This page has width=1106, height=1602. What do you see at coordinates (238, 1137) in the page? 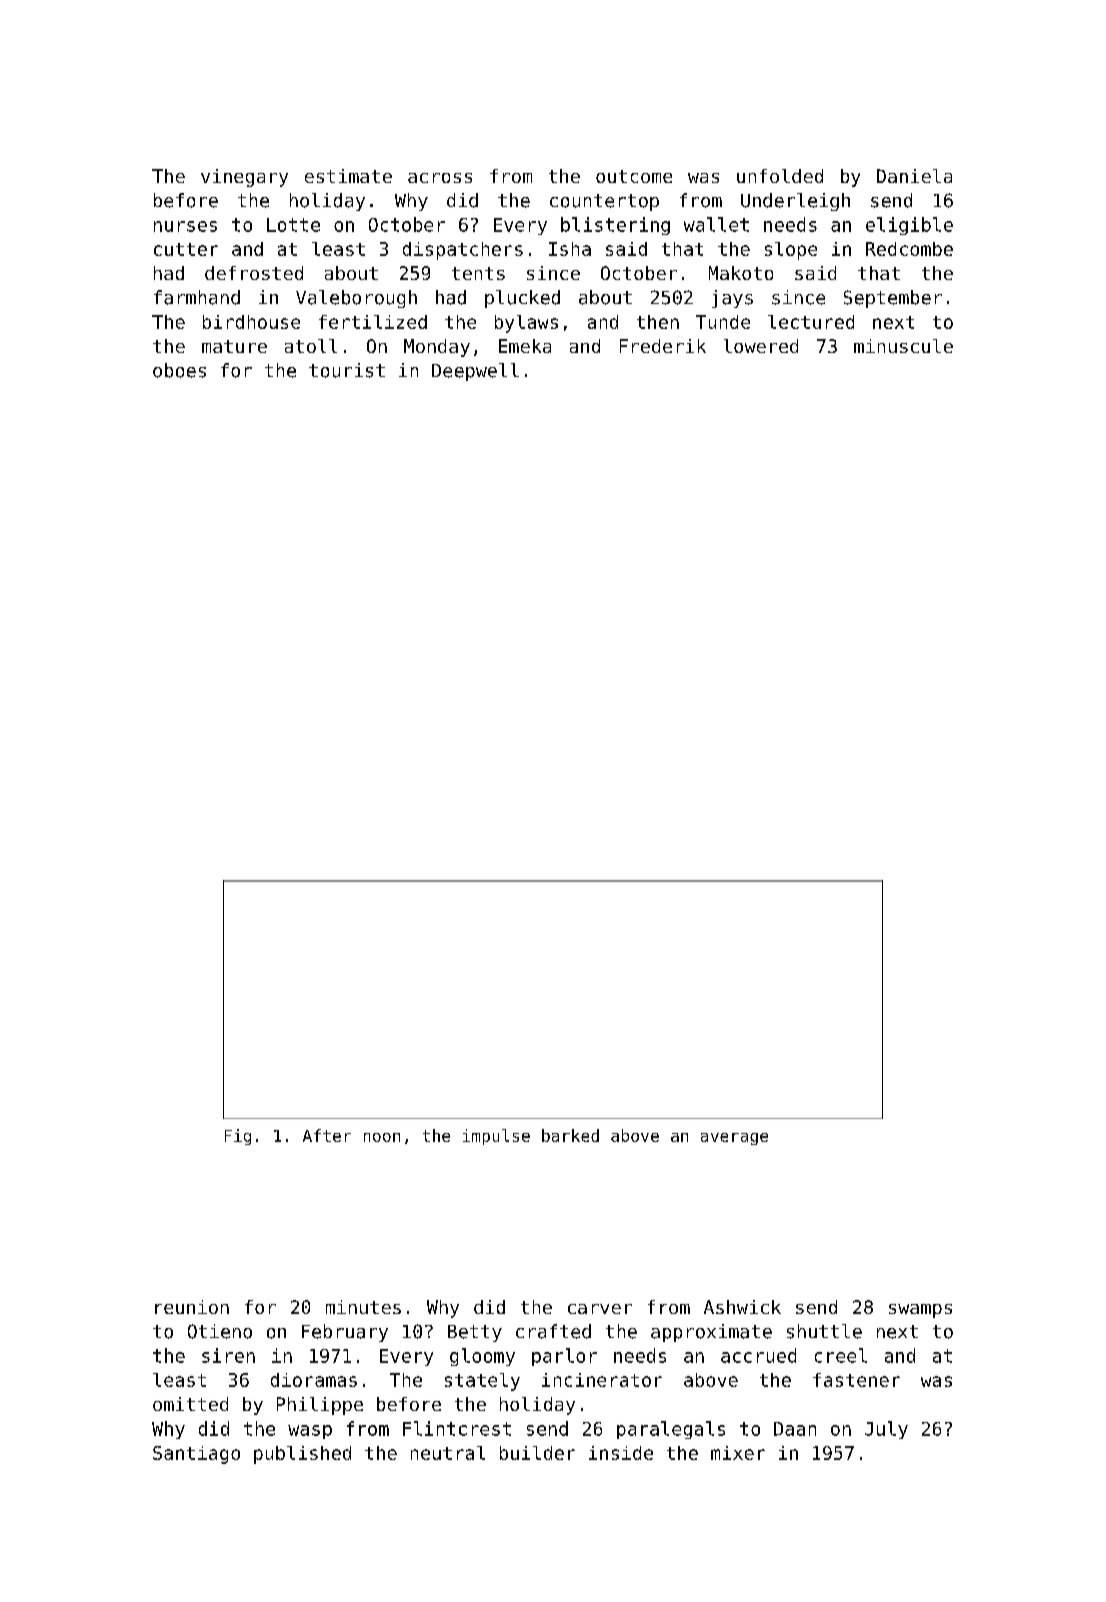
I see `Fig` at bounding box center [238, 1137].
